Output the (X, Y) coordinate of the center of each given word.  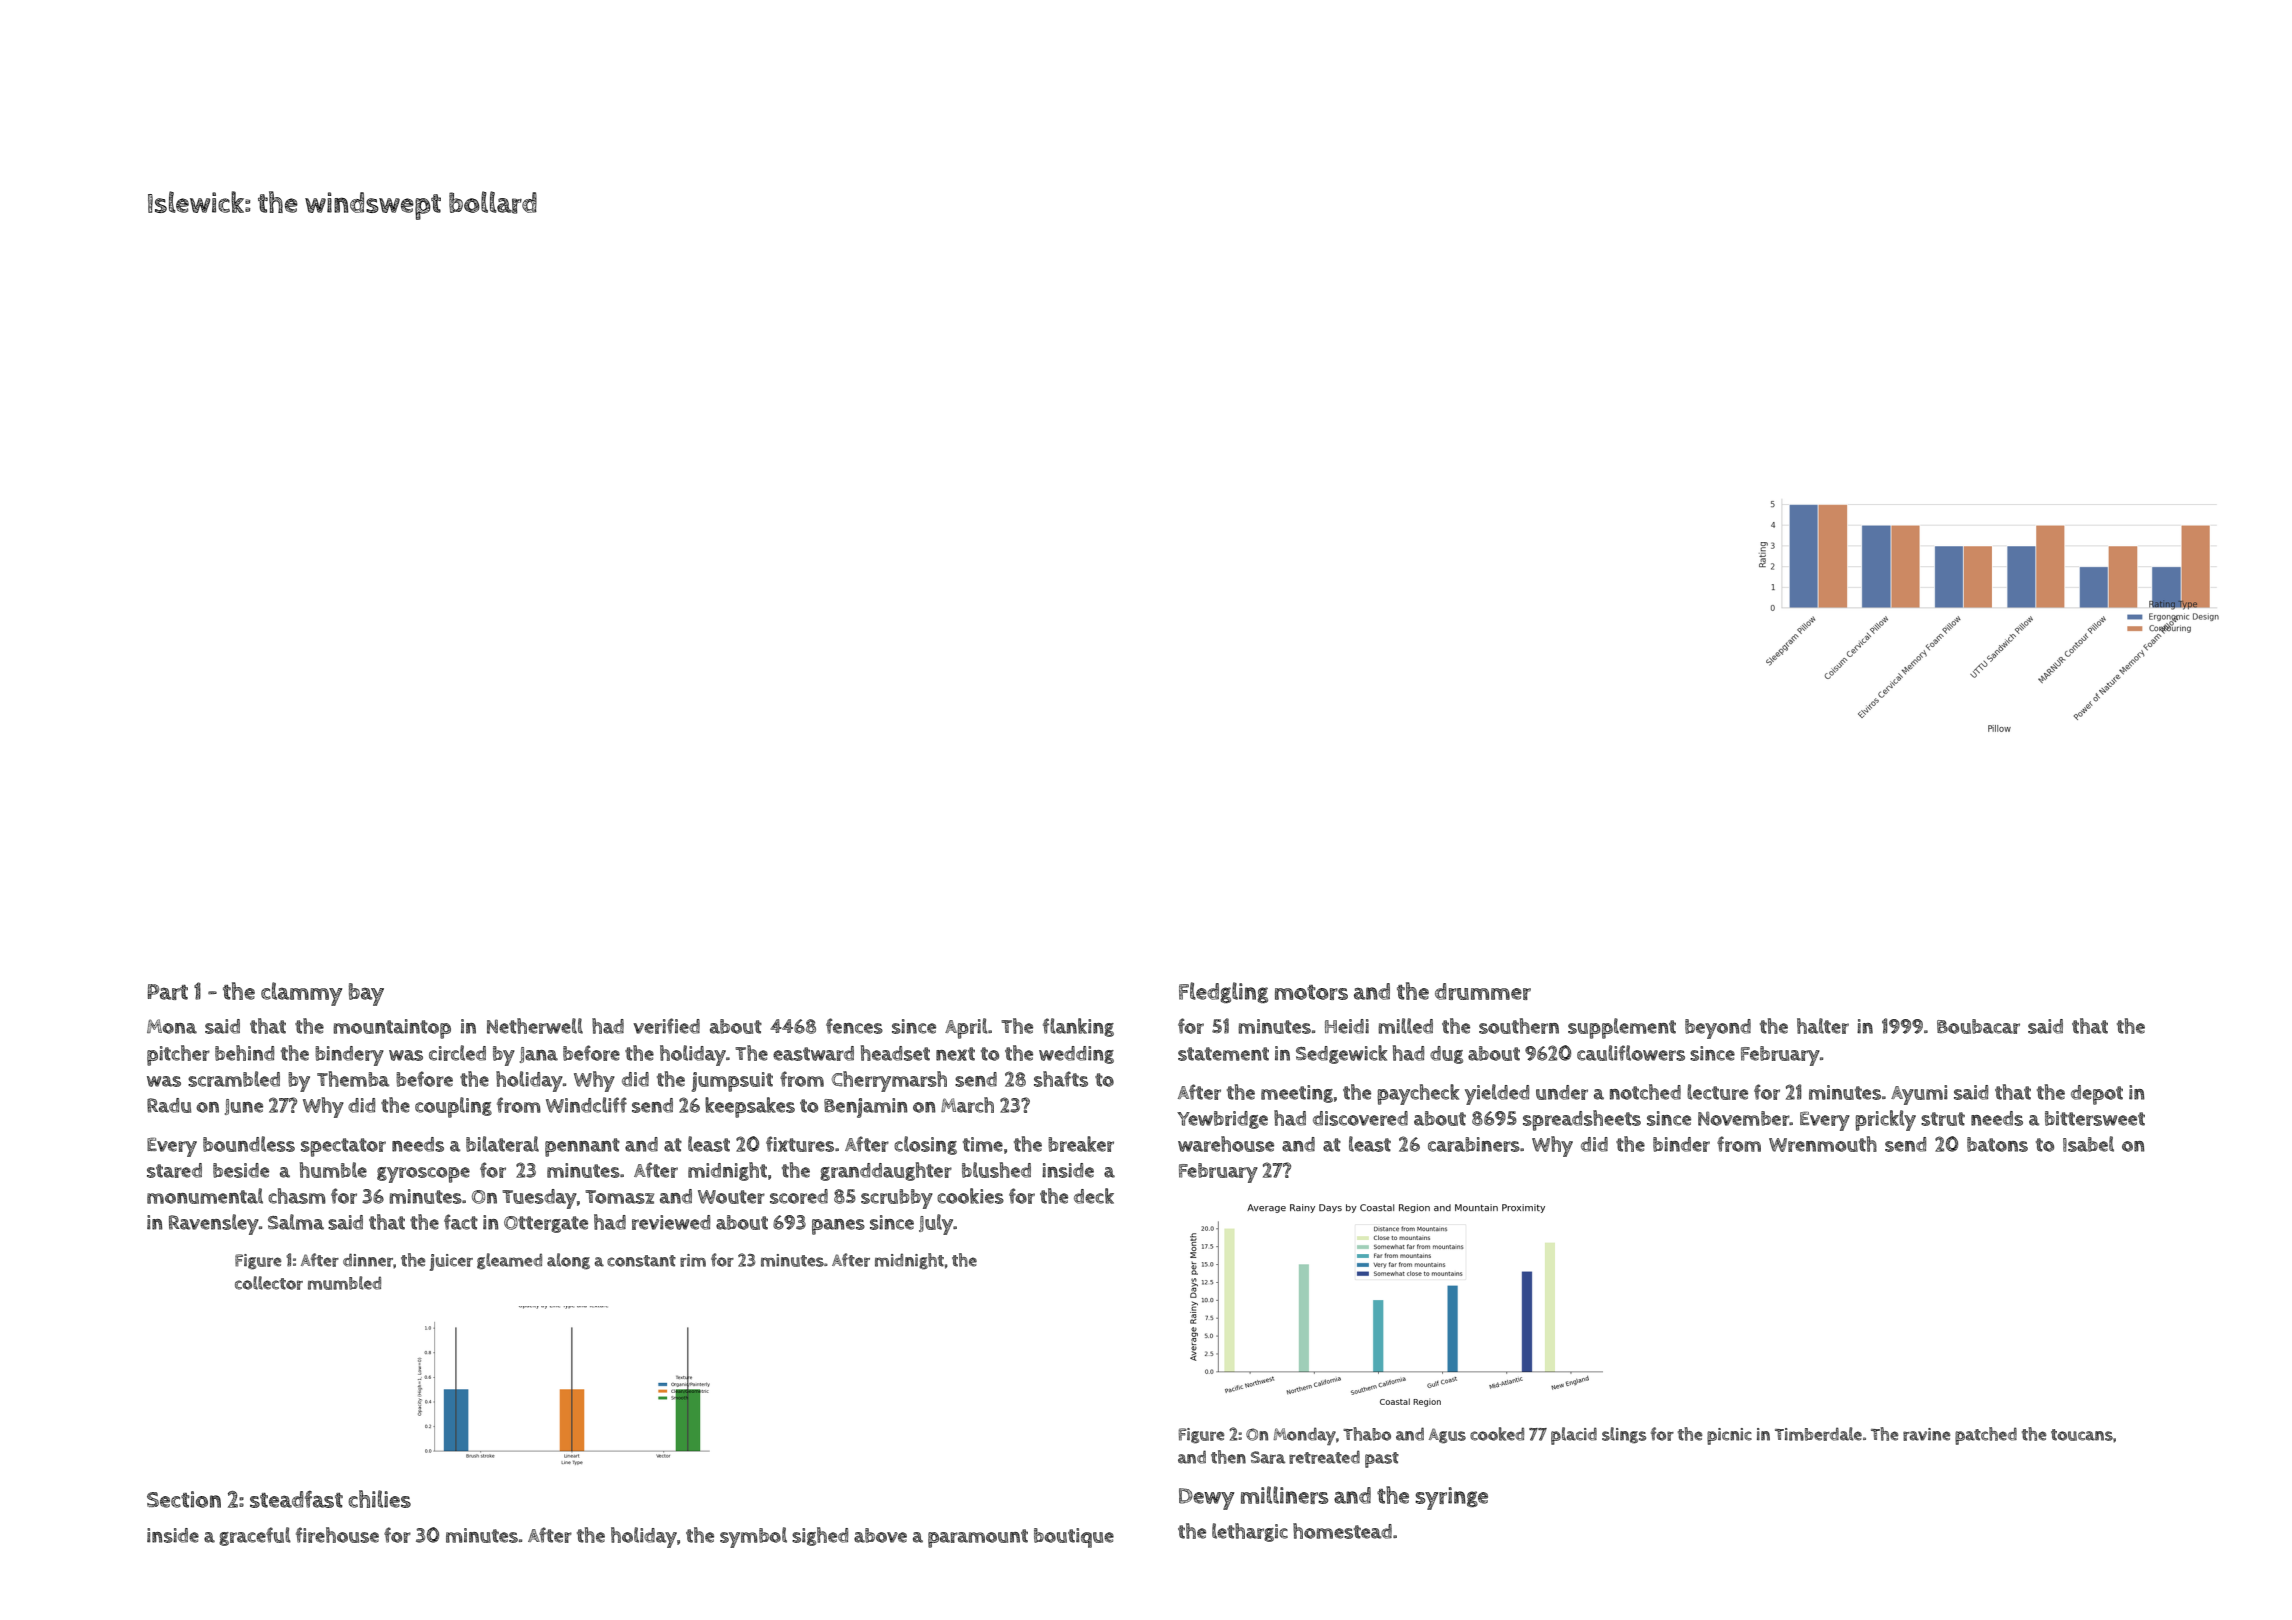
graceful (255, 1536)
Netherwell (535, 1026)
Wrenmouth (1823, 1144)
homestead (1342, 1531)
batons (1997, 1144)
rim (693, 1260)
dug (1446, 1055)
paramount (978, 1538)
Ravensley (214, 1224)
